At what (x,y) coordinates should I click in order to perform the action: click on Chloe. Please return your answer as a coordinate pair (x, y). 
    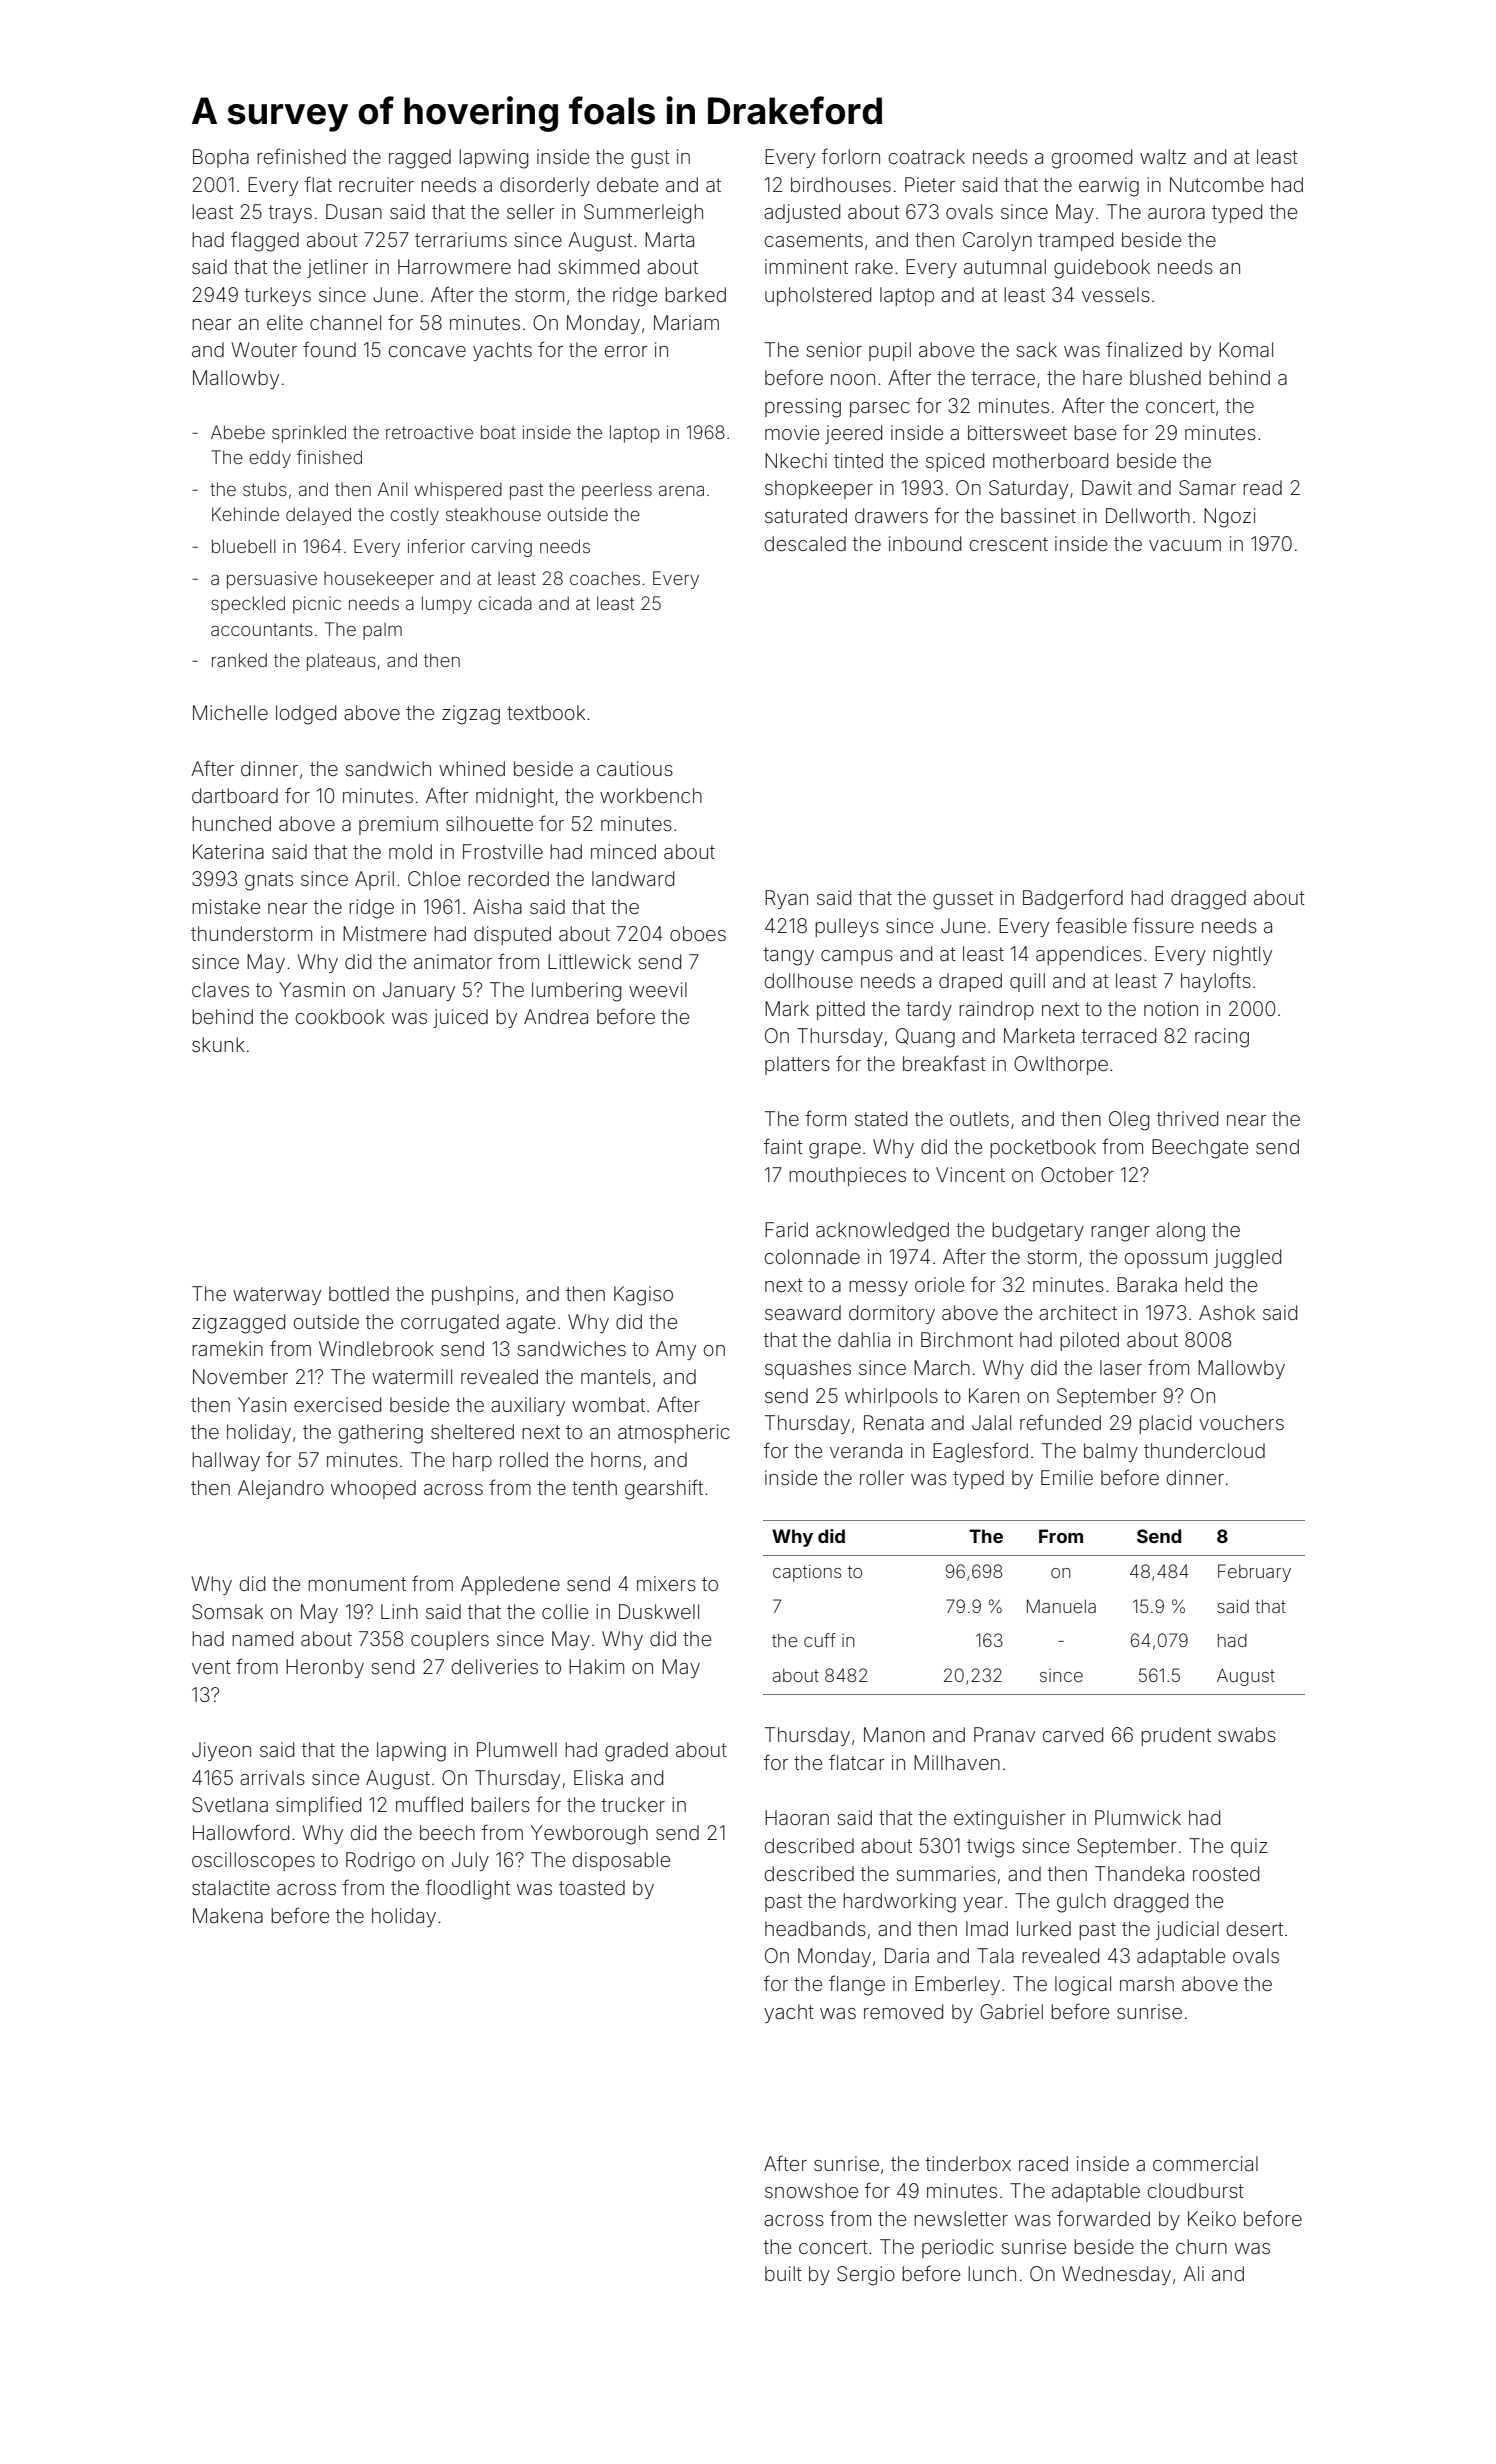
    Looking at the image, I should click on (434, 878).
